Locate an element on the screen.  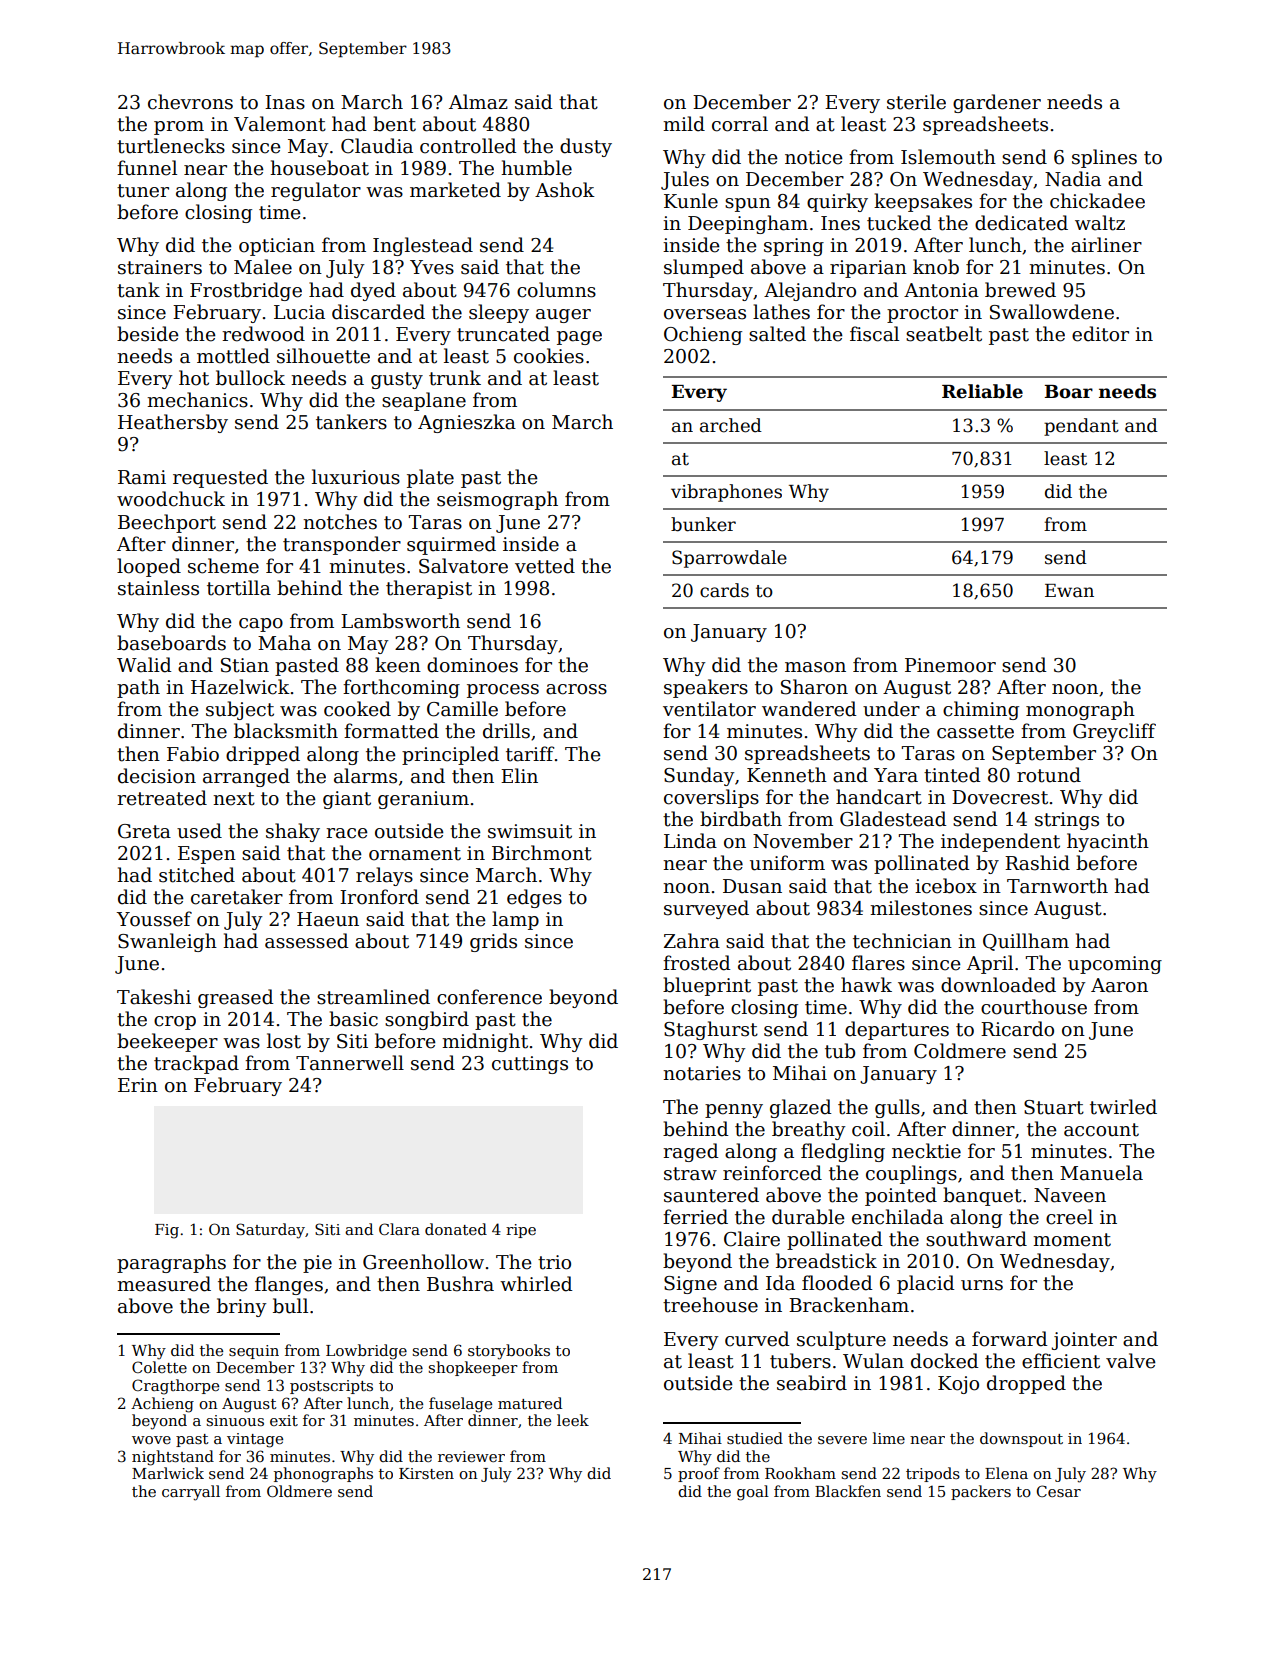
Blackfen is located at coordinates (848, 1491).
